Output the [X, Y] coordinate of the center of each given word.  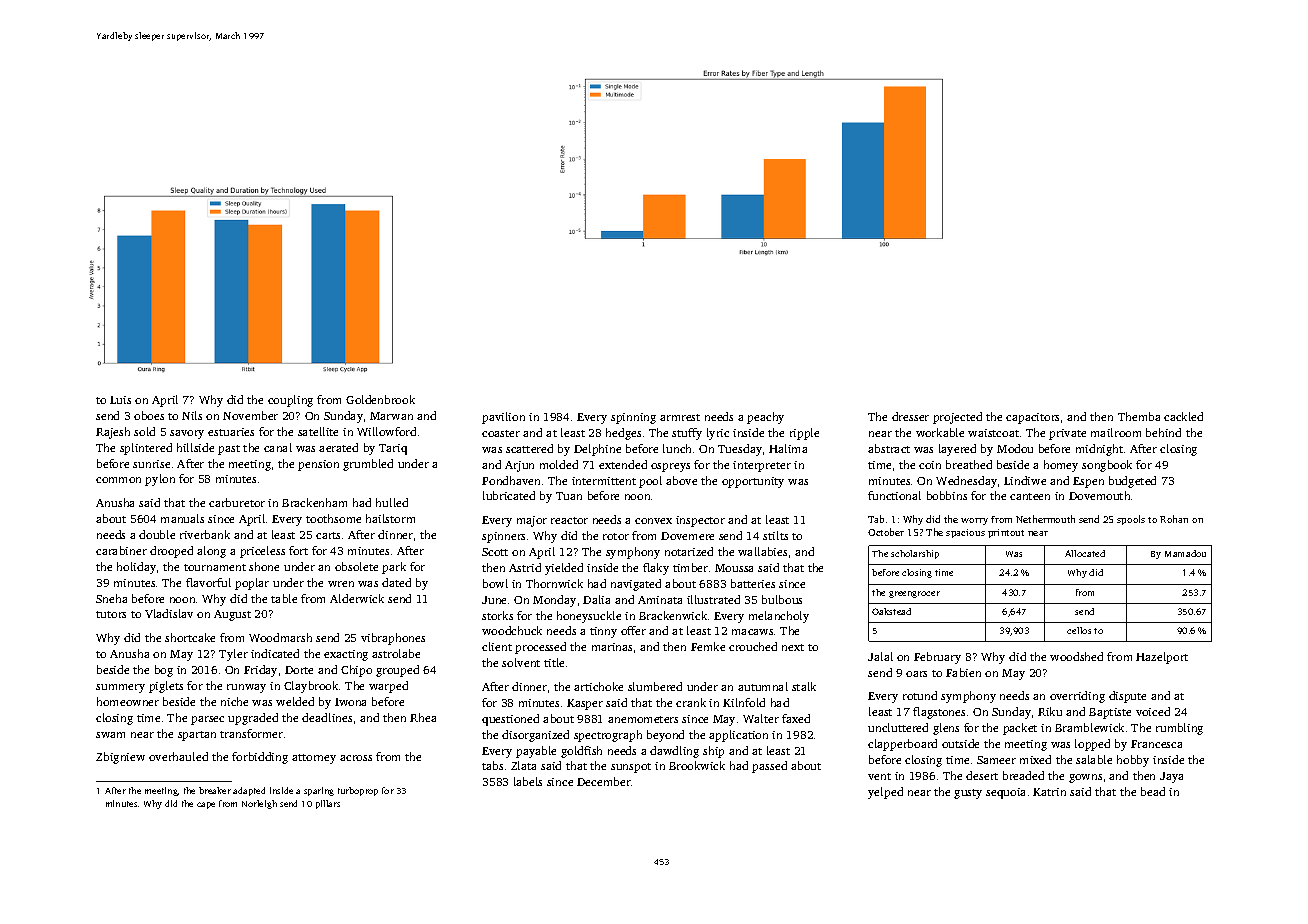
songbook [1107, 466]
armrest [680, 417]
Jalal [880, 656]
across [356, 758]
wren [341, 584]
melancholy [779, 617]
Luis [120, 400]
